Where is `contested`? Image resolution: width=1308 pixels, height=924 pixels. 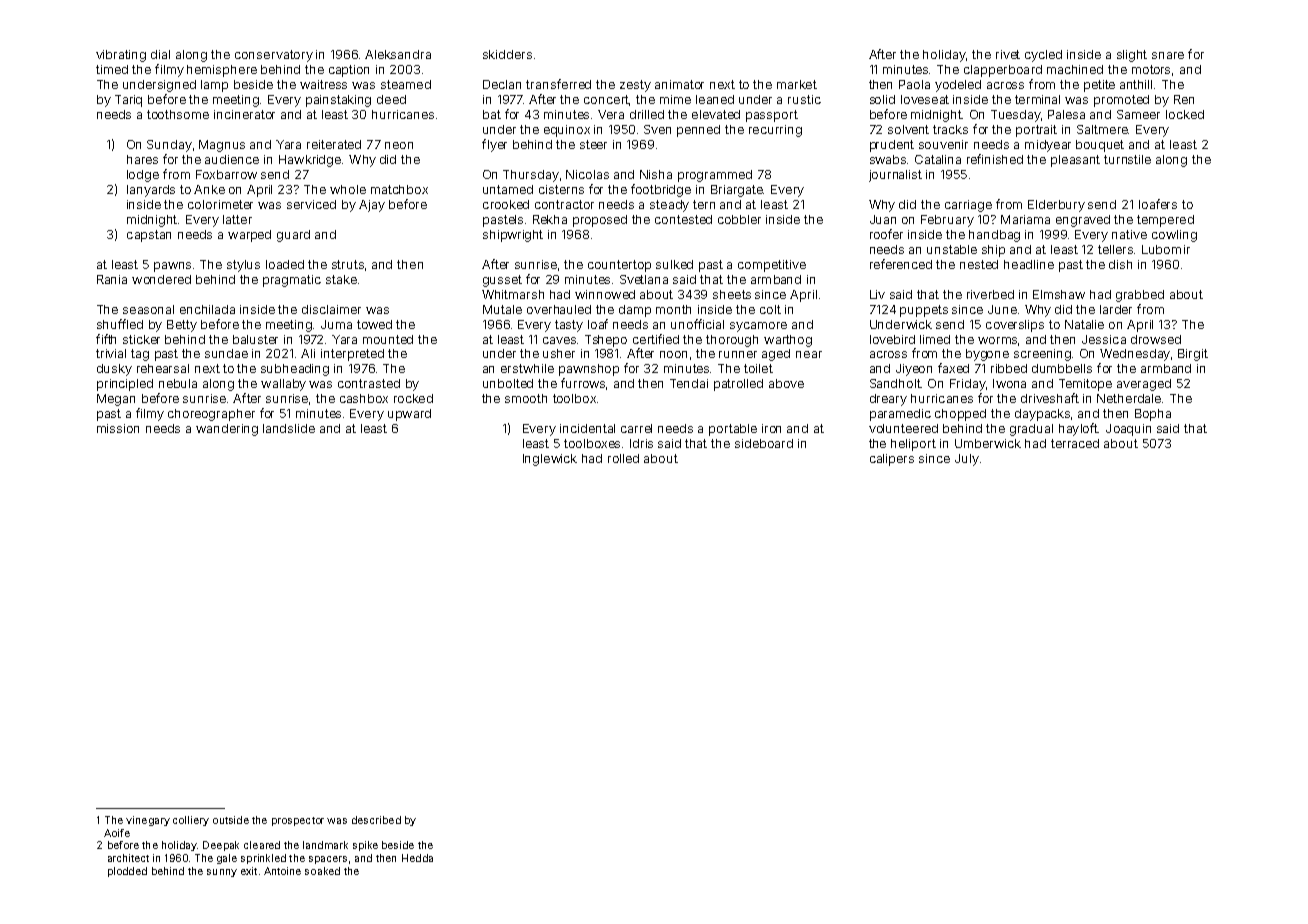 contested is located at coordinates (683, 219).
